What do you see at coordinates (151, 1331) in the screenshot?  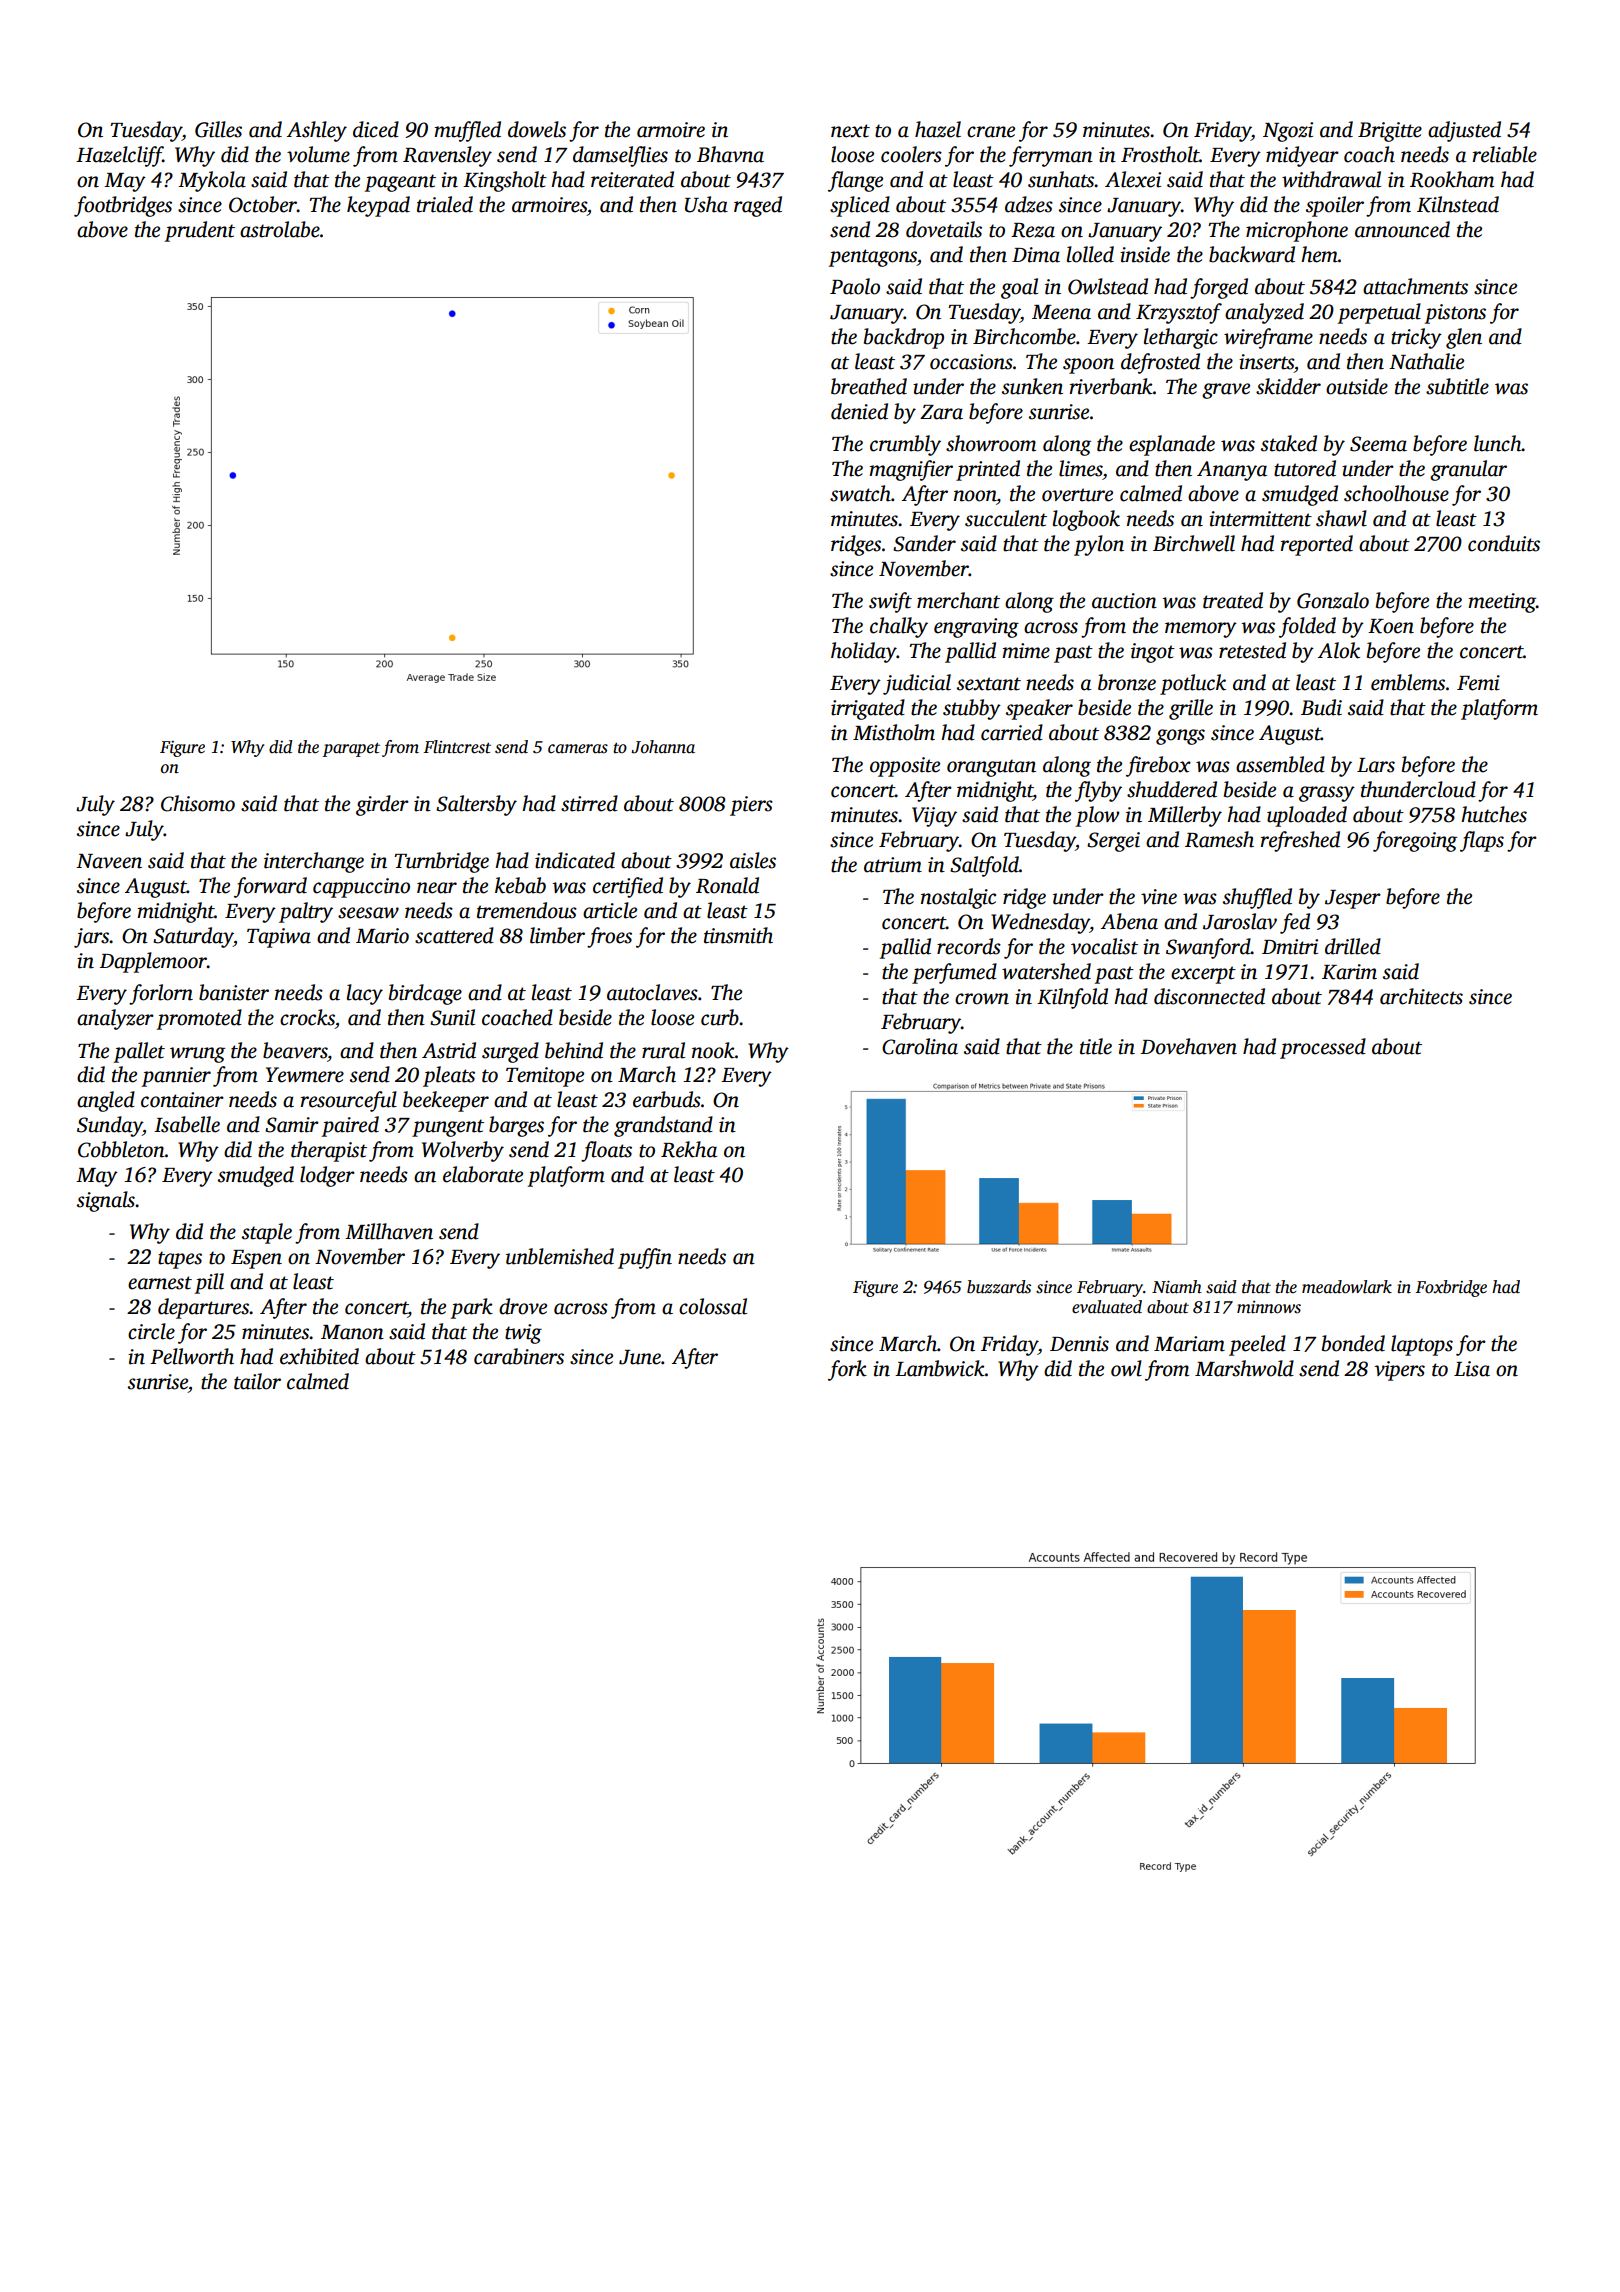 I see `circle` at bounding box center [151, 1331].
